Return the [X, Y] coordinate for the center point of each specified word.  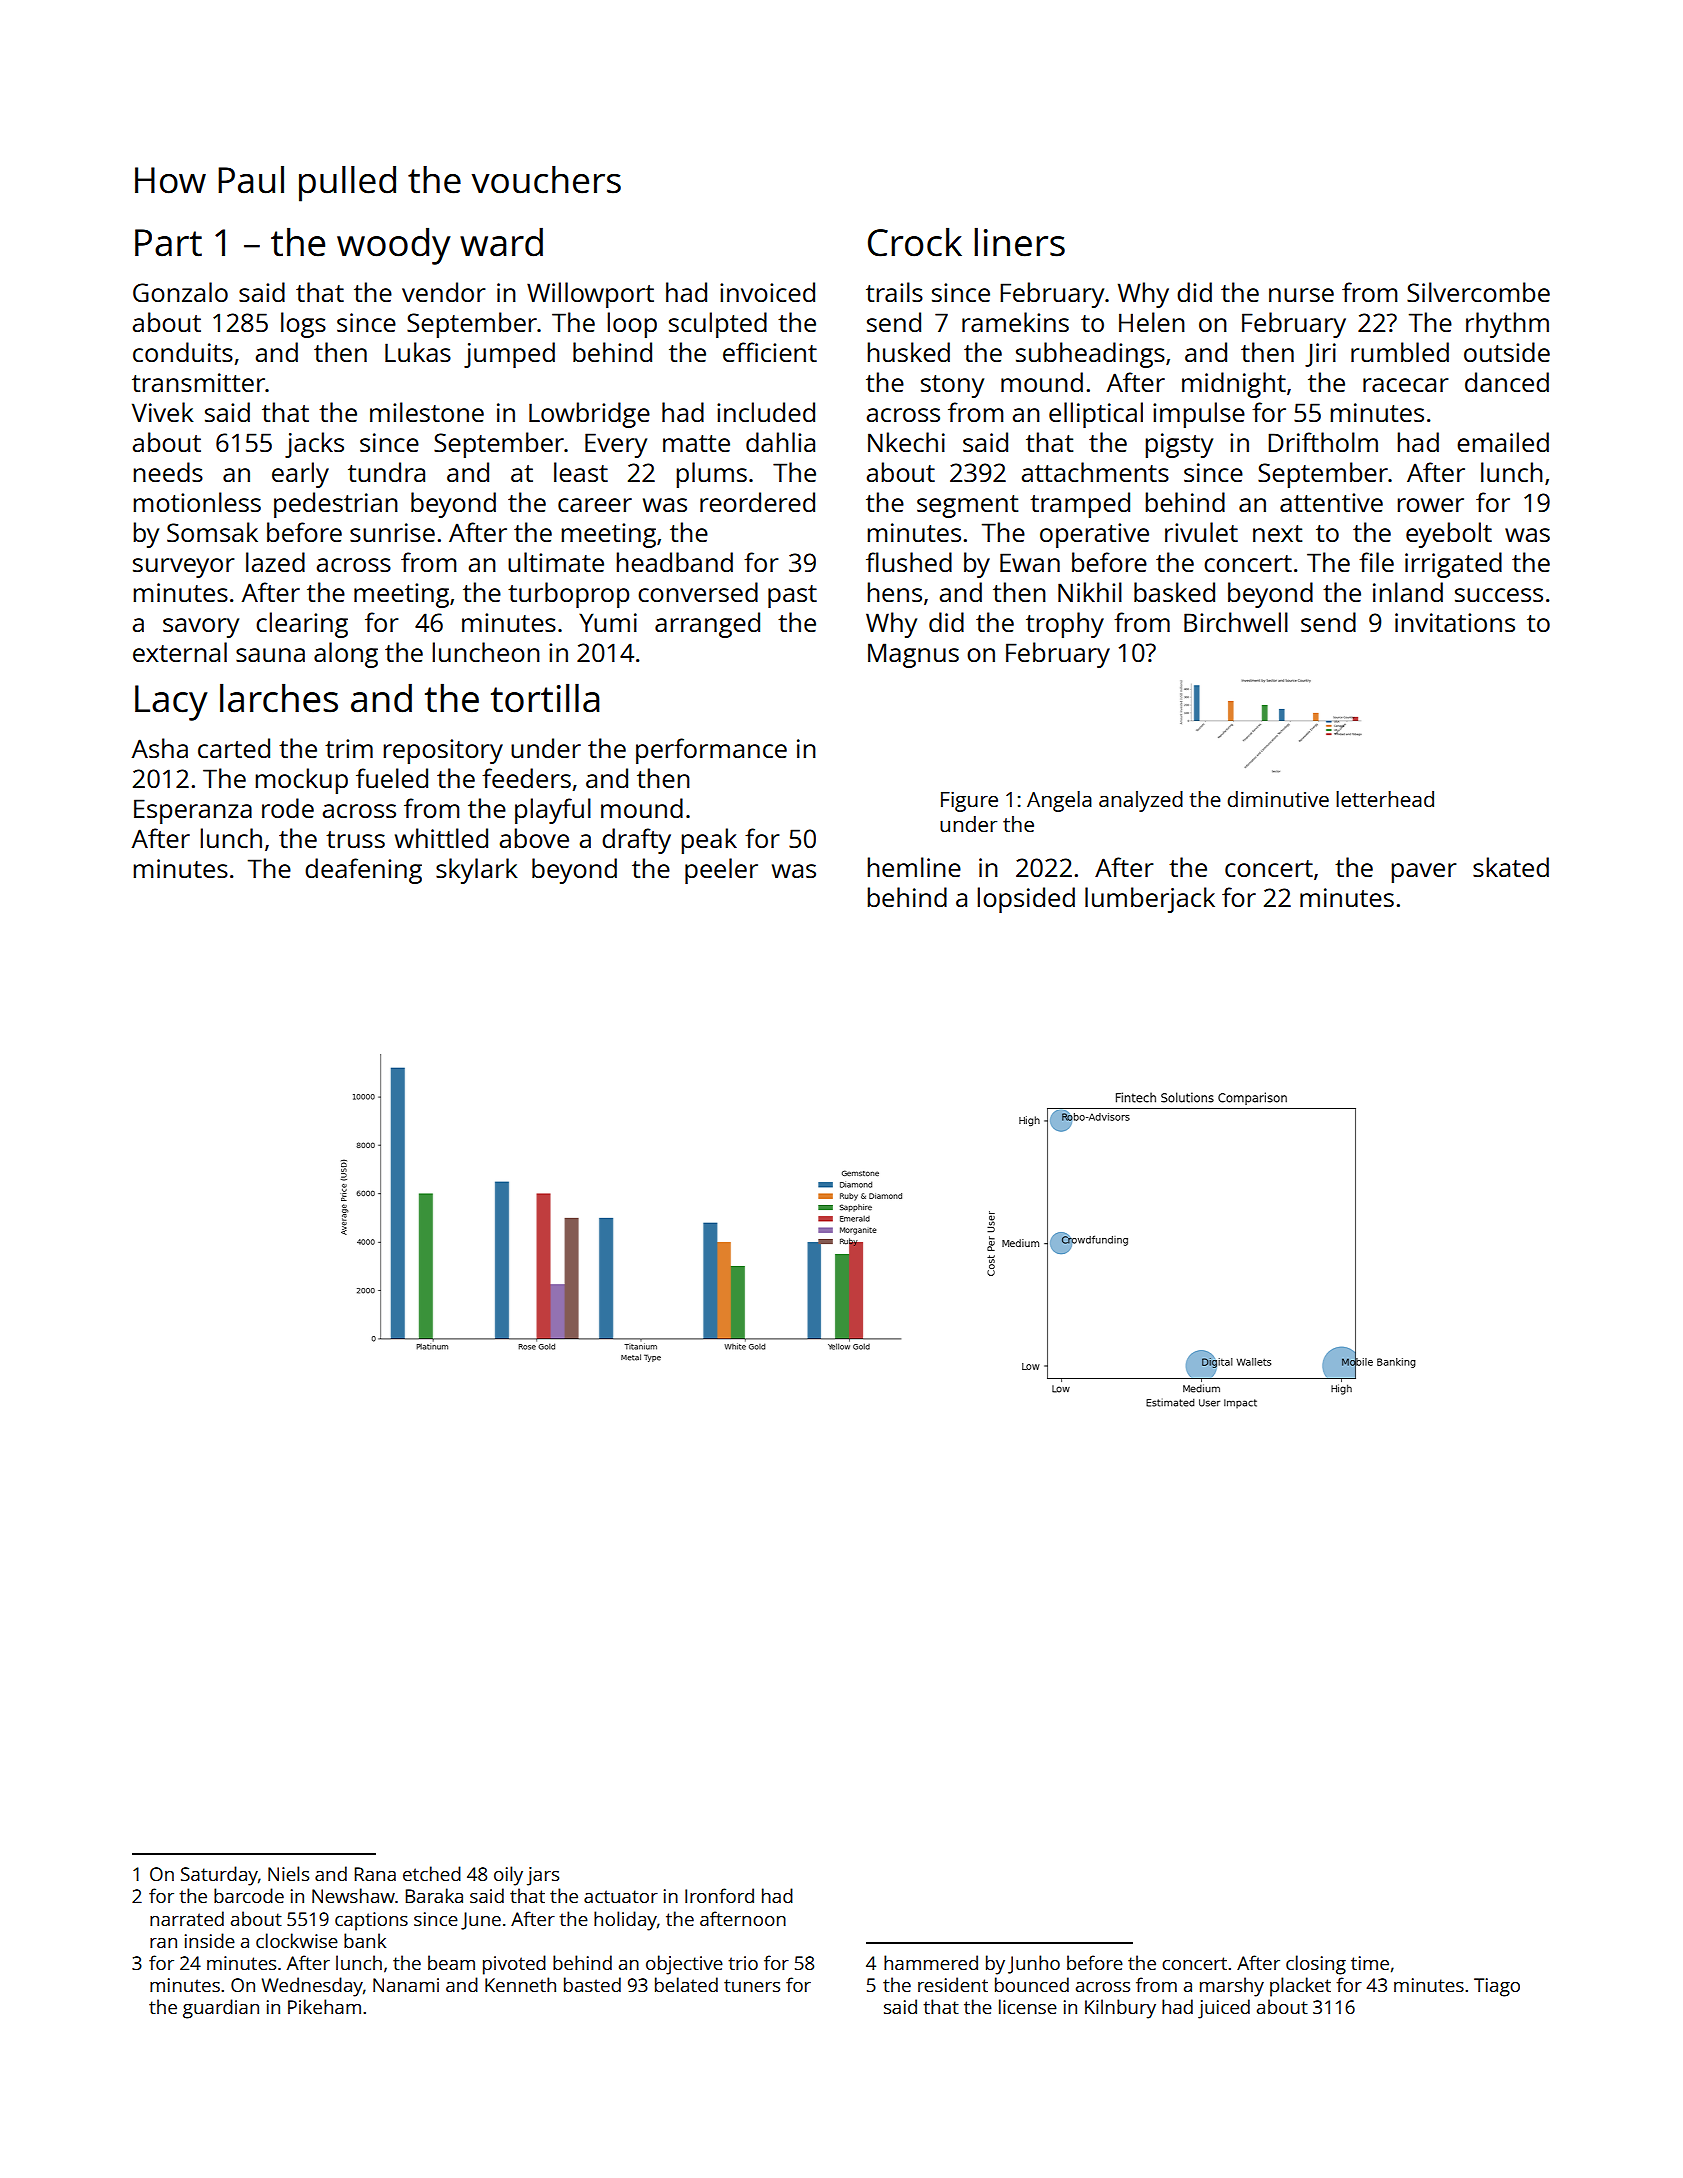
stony [952, 386]
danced [1507, 382]
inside [210, 1940]
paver [1424, 873]
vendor [444, 292]
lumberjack [1150, 900]
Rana [375, 1874]
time [1370, 1963]
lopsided [1026, 900]
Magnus [913, 655]
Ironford [719, 1895]
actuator [621, 1896]
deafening [363, 871]
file [1376, 562]
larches [279, 698]
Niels [288, 1873]
